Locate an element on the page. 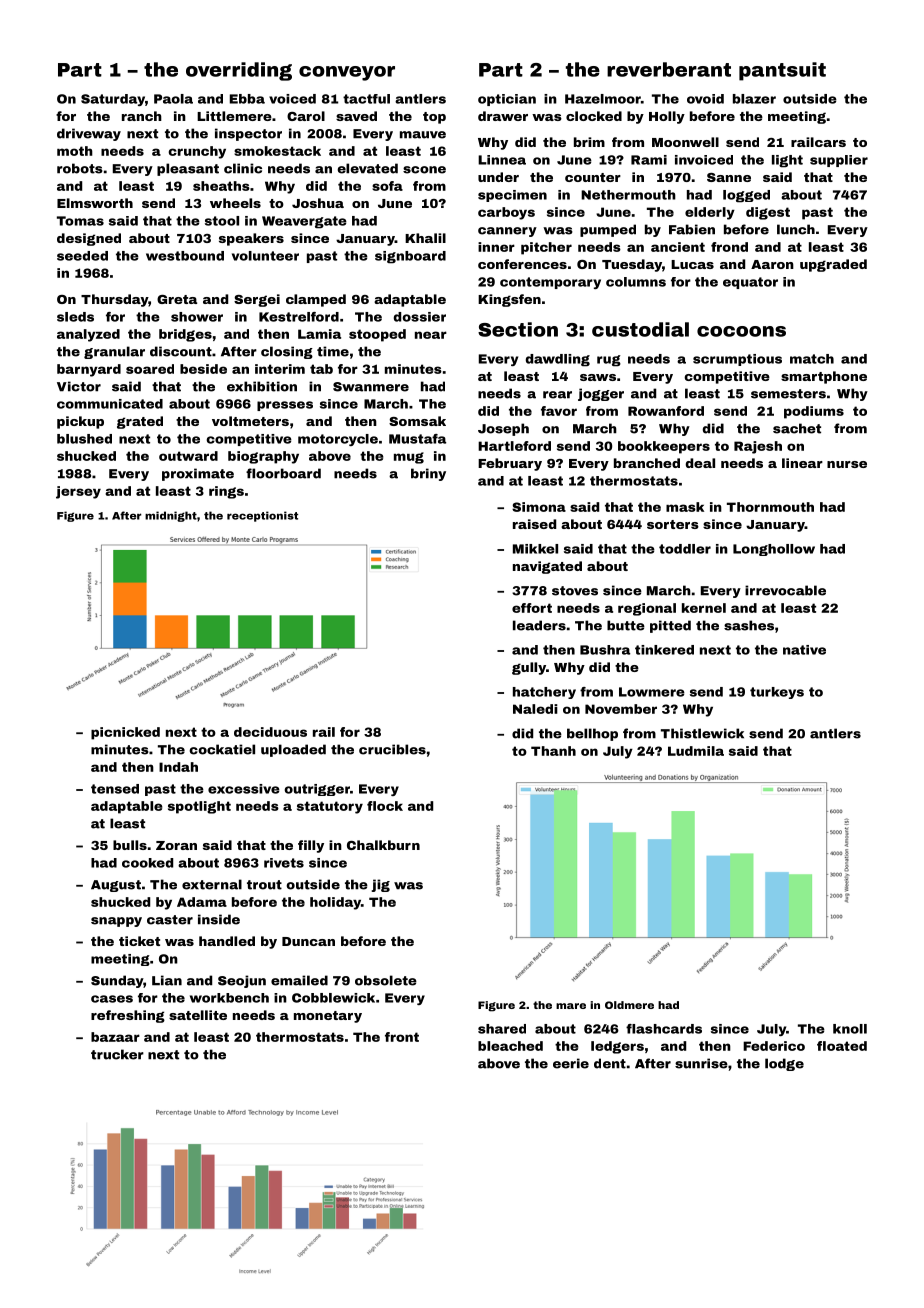  native is located at coordinates (804, 650).
